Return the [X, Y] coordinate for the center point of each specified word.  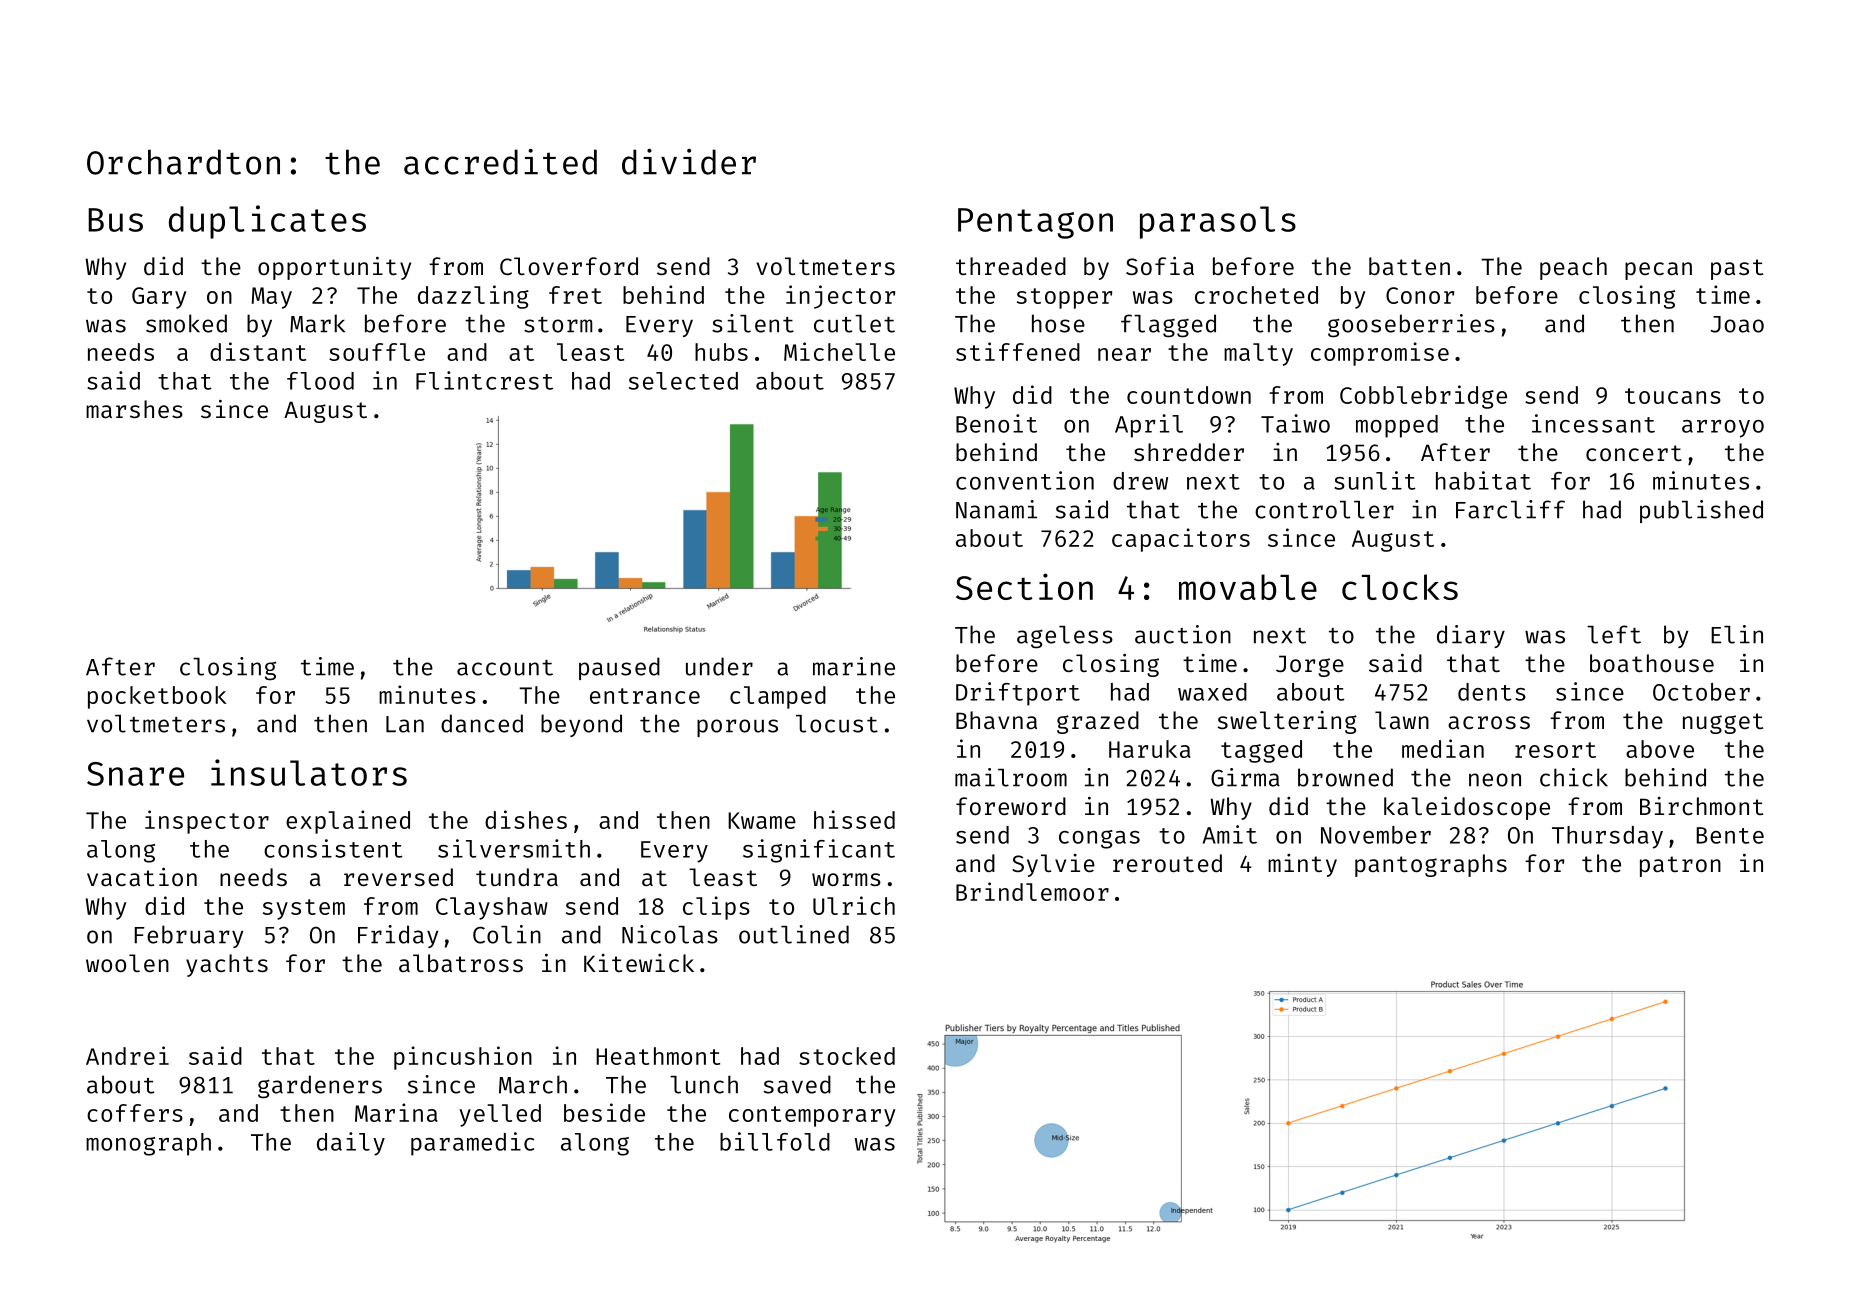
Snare [135, 774]
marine [854, 666]
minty [1302, 865]
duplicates [267, 222]
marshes [134, 409]
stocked [847, 1056]
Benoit [996, 423]
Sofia [1160, 266]
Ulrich [854, 905]
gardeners [320, 1087]
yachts [227, 965]
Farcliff [1510, 509]
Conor [1420, 295]
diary [1471, 636]
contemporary [812, 1116]
